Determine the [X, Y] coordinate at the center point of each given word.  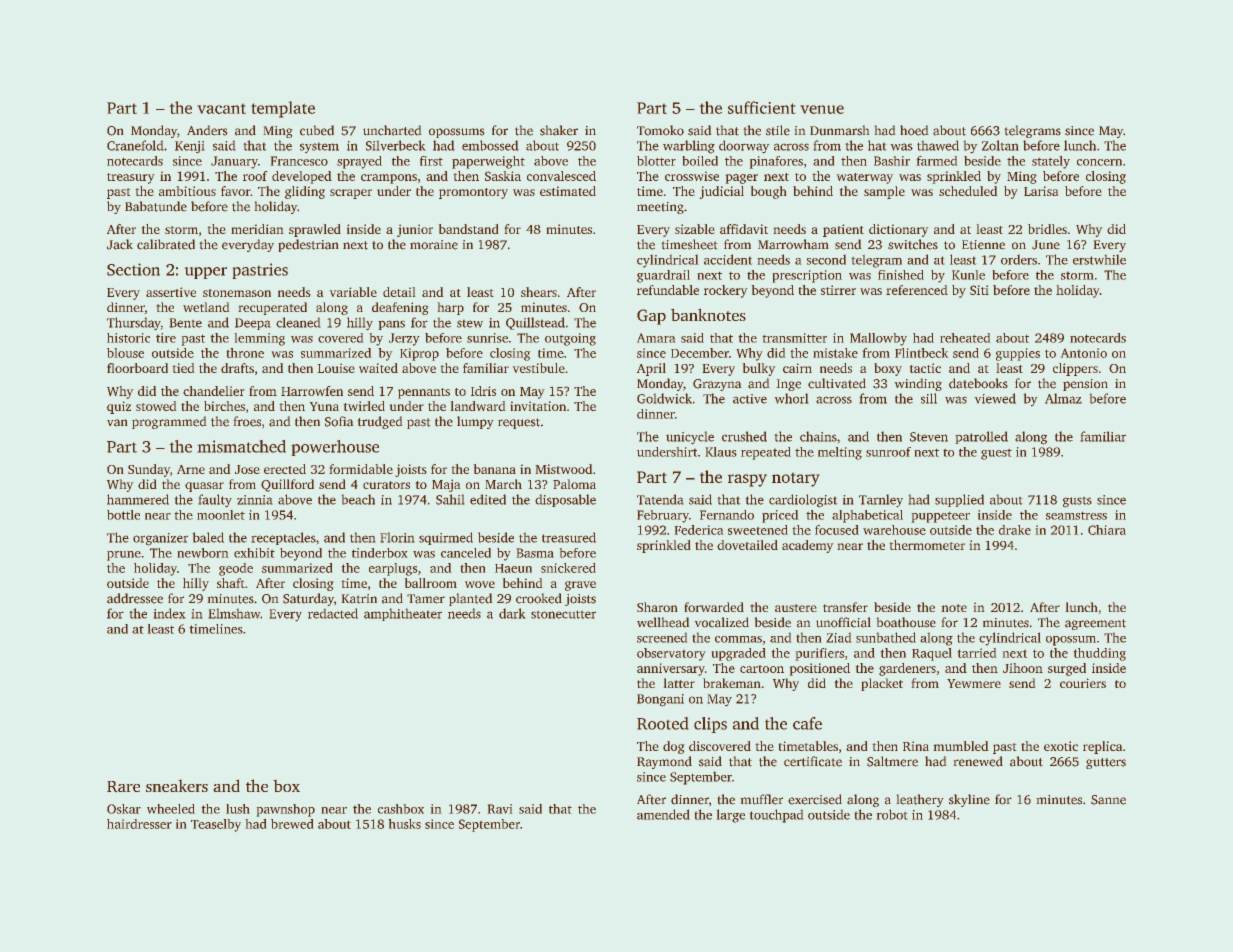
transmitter [795, 338]
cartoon [762, 669]
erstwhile [1099, 260]
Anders [207, 130]
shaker [559, 130]
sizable [694, 229]
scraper [351, 194]
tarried [977, 653]
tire [166, 338]
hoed [914, 130]
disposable [565, 500]
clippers [1075, 369]
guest [996, 454]
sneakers [177, 786]
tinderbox [379, 553]
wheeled [171, 809]
